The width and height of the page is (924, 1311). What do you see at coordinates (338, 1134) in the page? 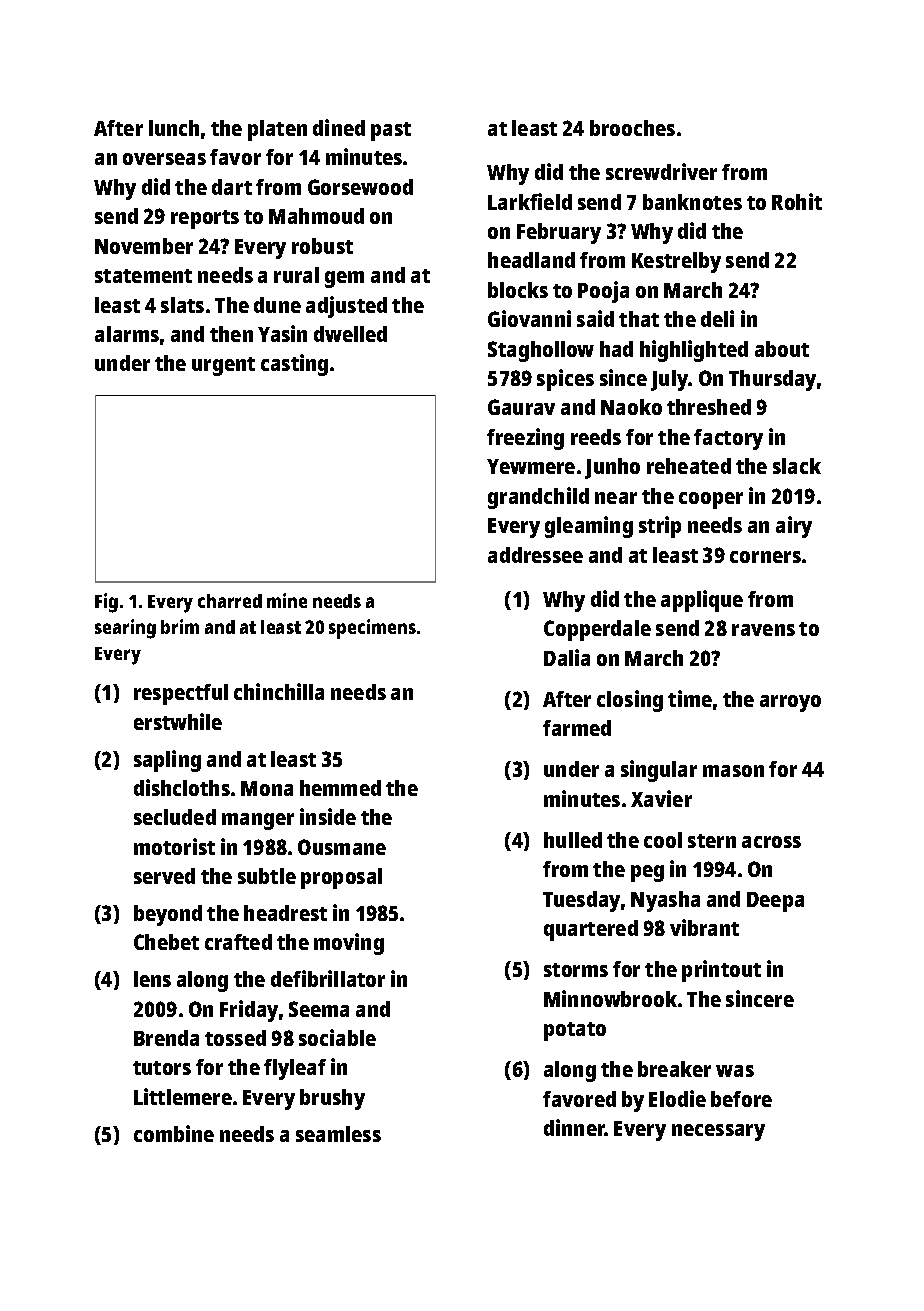
I see `seamless` at bounding box center [338, 1134].
